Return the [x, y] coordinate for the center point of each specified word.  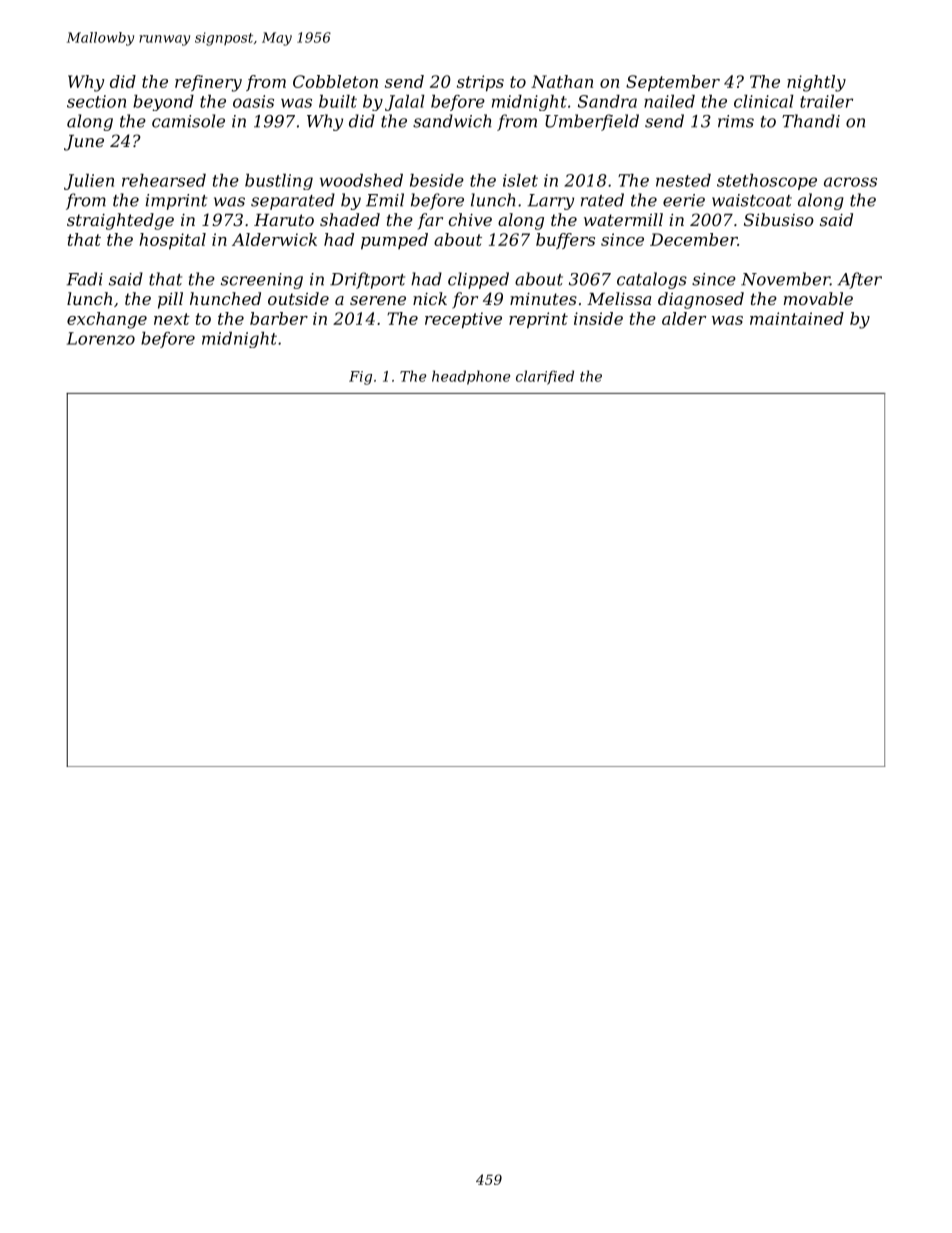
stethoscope [767, 182]
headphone [471, 377]
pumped [394, 241]
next [172, 319]
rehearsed [164, 180]
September [673, 83]
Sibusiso [779, 219]
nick [430, 298]
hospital [172, 241]
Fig [360, 378]
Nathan [562, 81]
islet [520, 180]
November [785, 279]
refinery [208, 83]
